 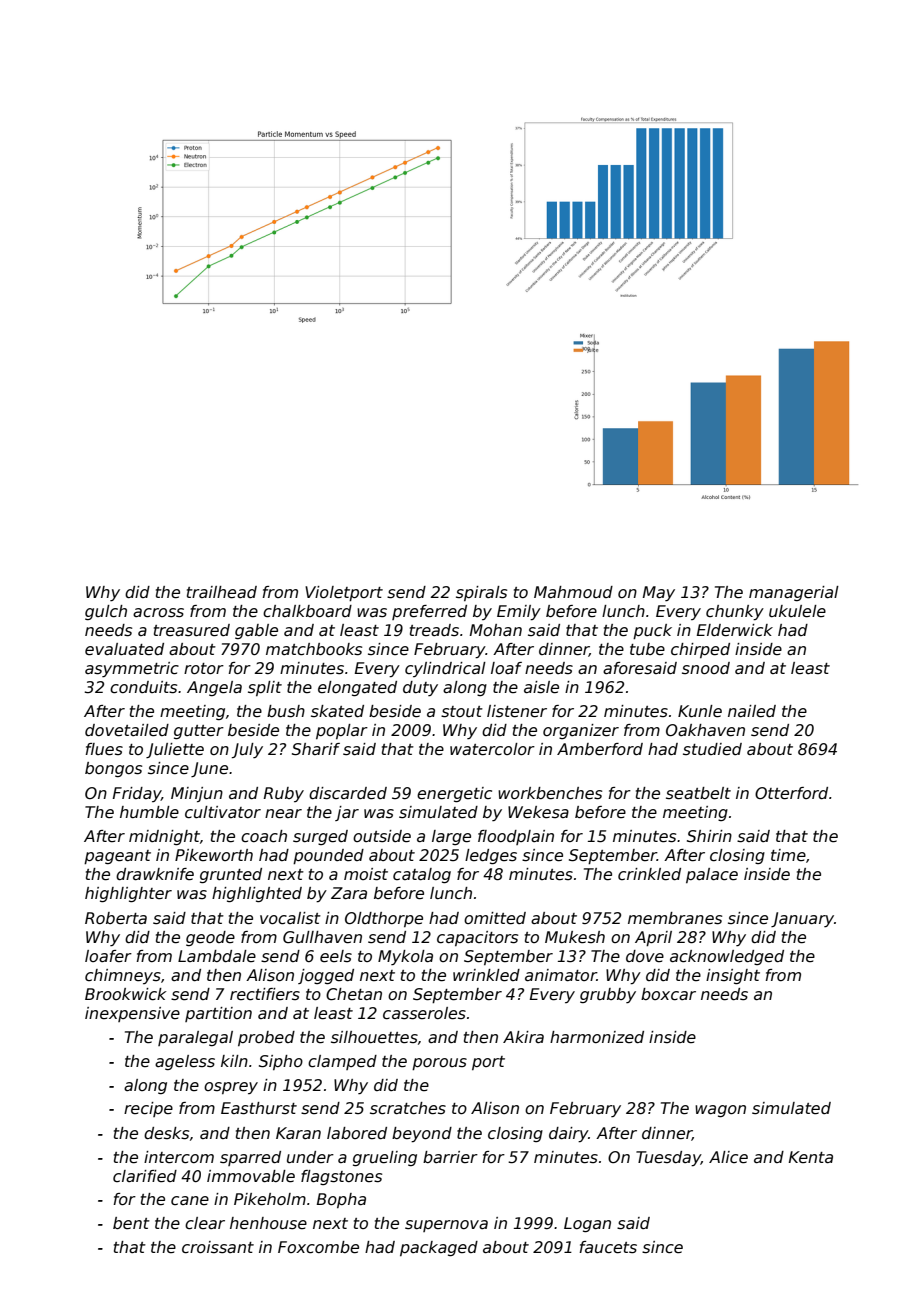 I want to click on Foxcombe, so click(x=318, y=1247).
